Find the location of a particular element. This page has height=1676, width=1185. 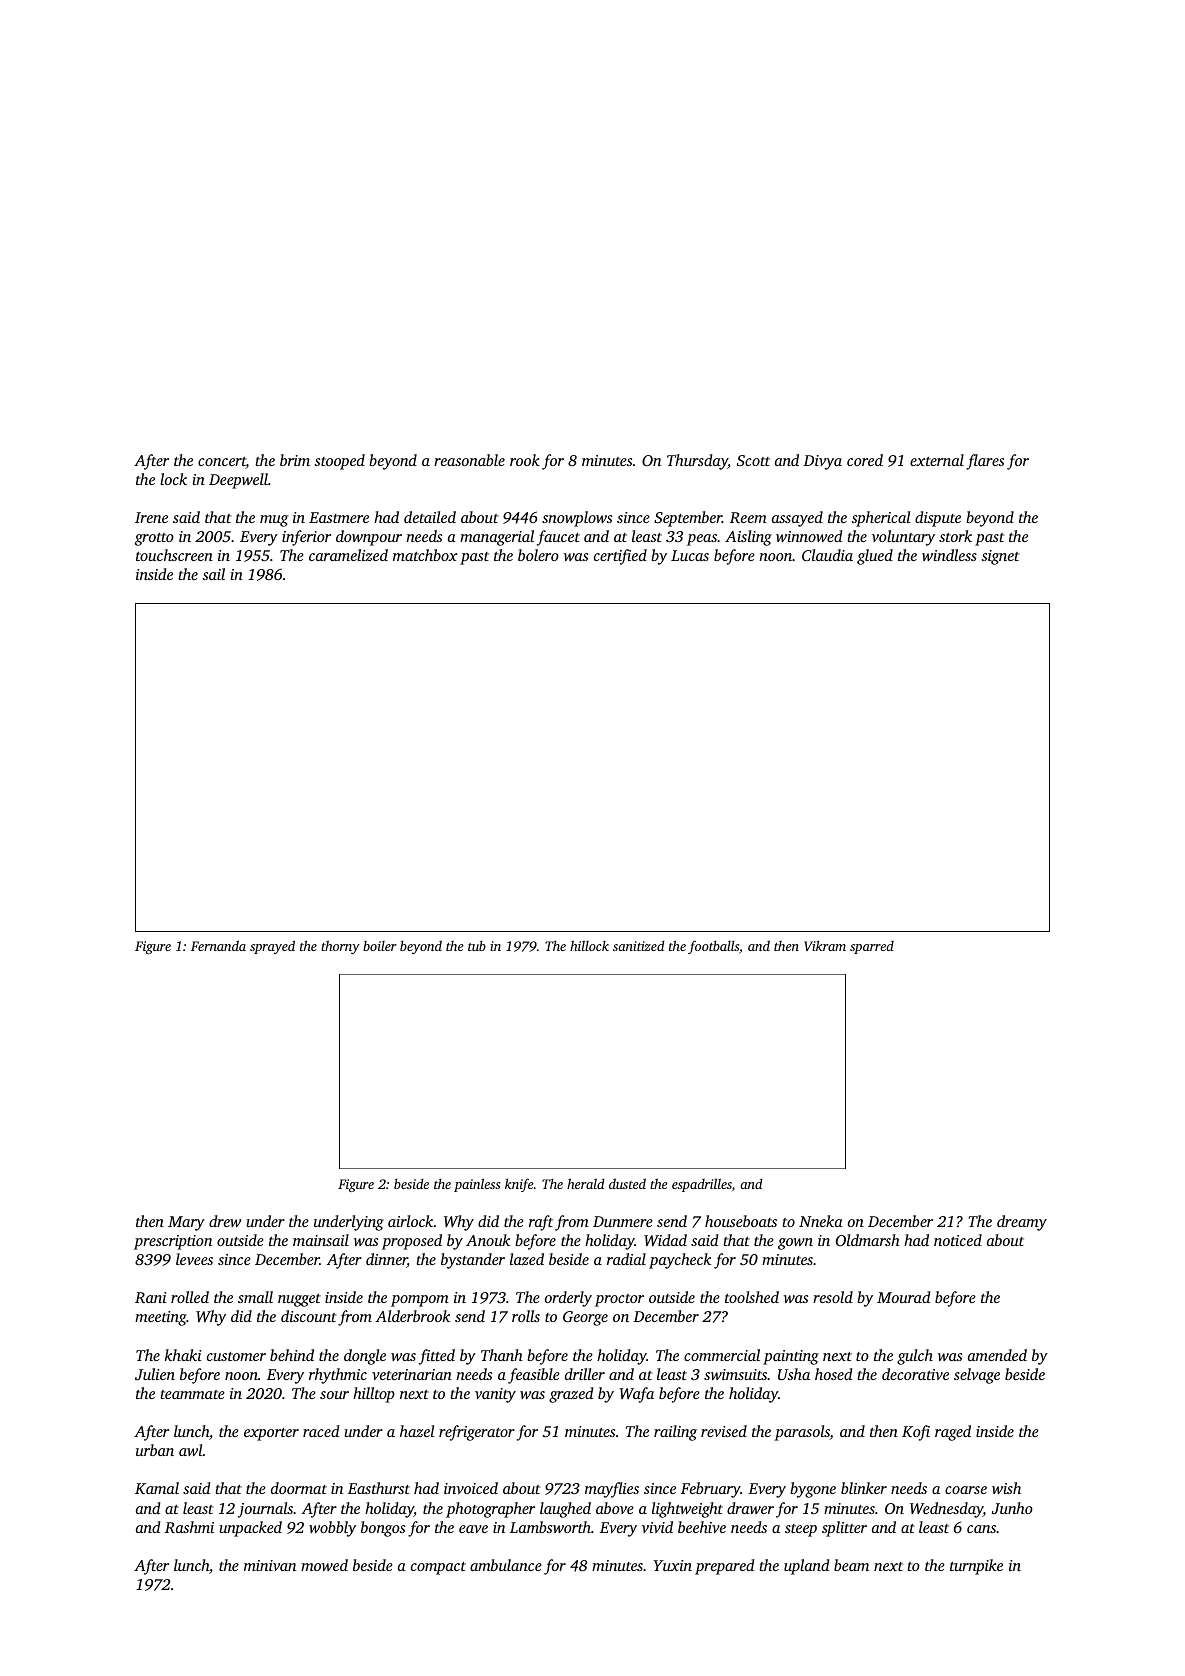

Thursday is located at coordinates (697, 462).
